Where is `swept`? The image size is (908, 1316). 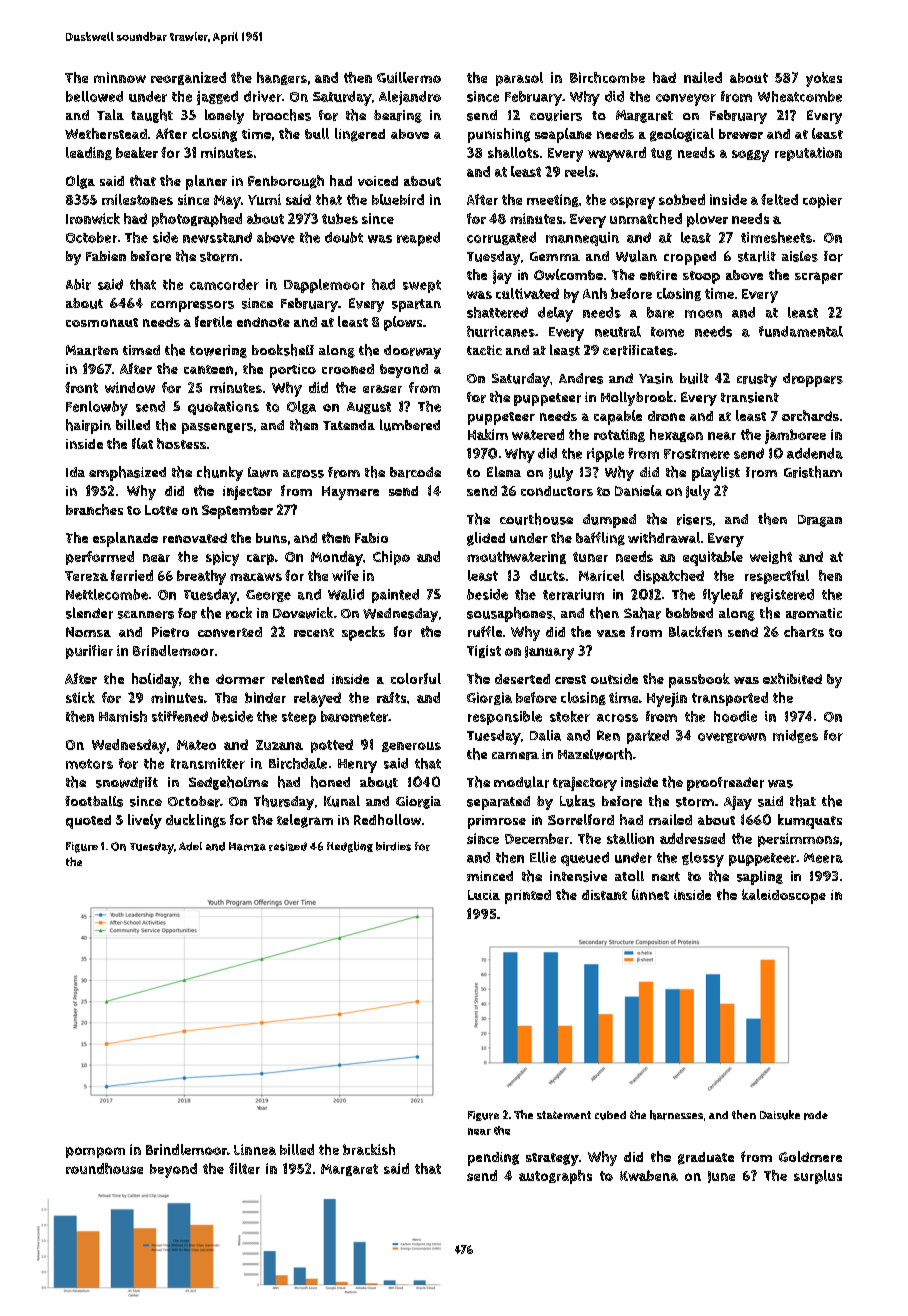
swept is located at coordinates (422, 286).
